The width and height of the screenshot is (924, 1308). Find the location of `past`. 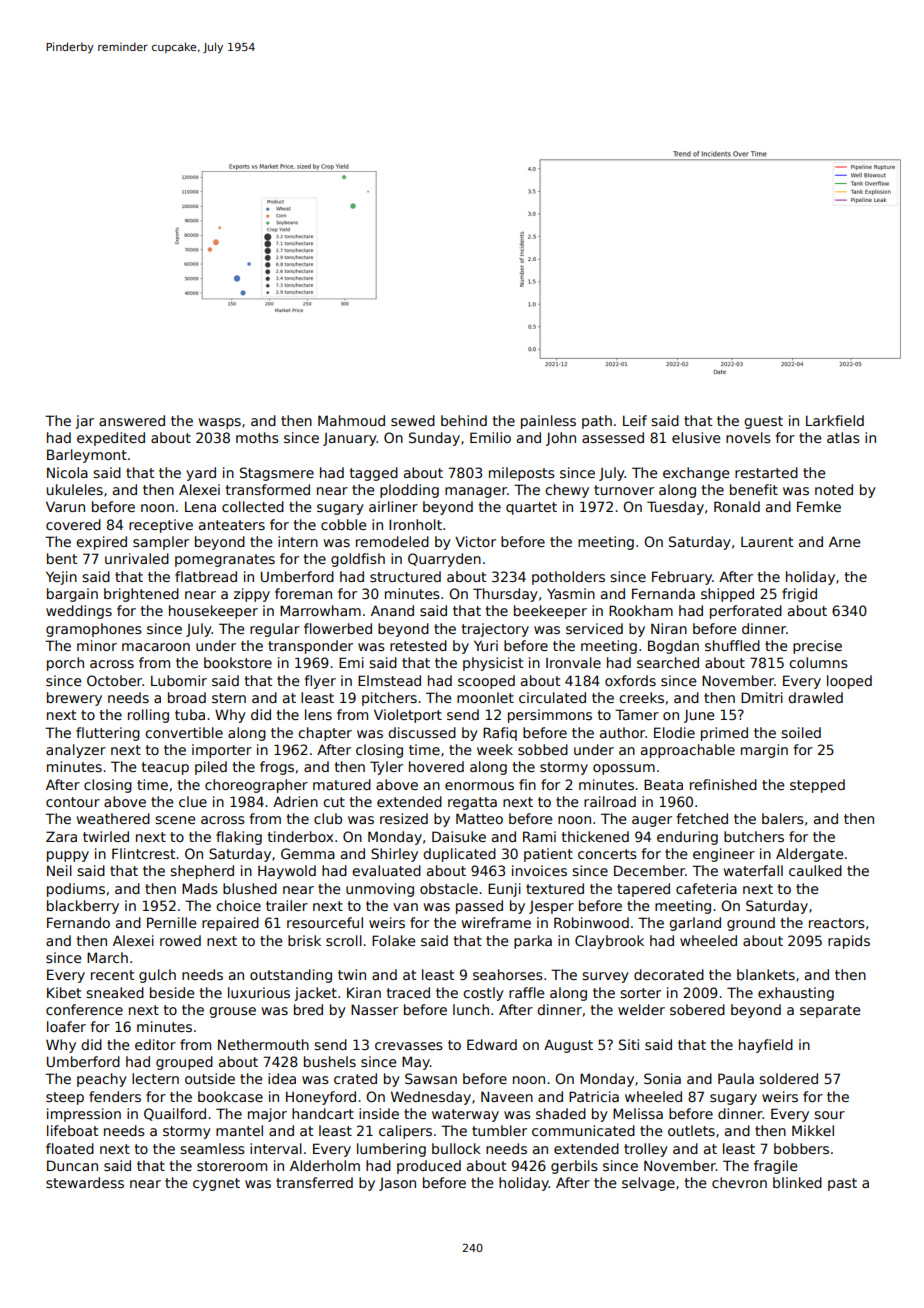

past is located at coordinates (842, 1184).
